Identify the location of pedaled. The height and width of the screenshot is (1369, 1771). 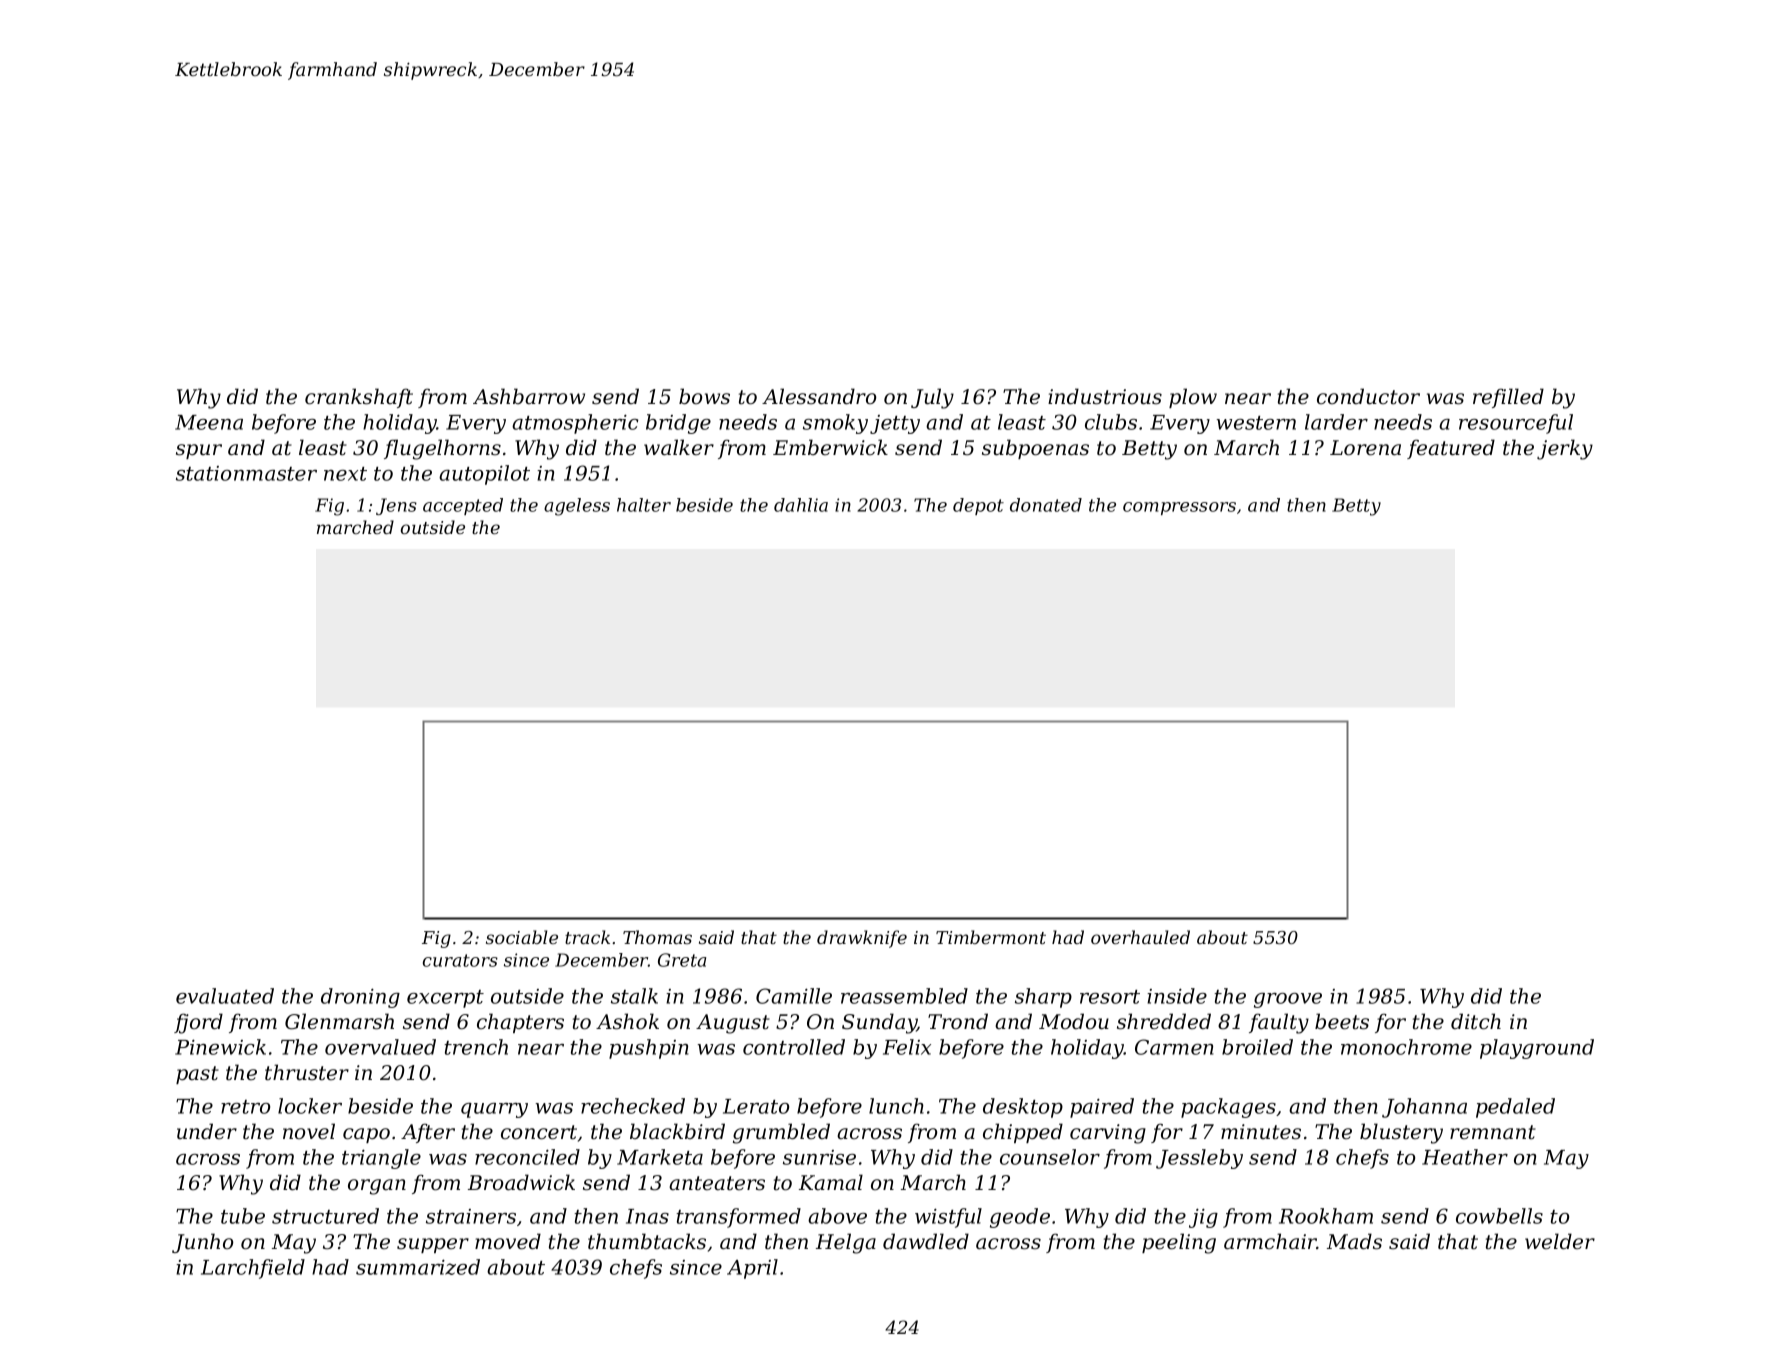
(1515, 1108).
